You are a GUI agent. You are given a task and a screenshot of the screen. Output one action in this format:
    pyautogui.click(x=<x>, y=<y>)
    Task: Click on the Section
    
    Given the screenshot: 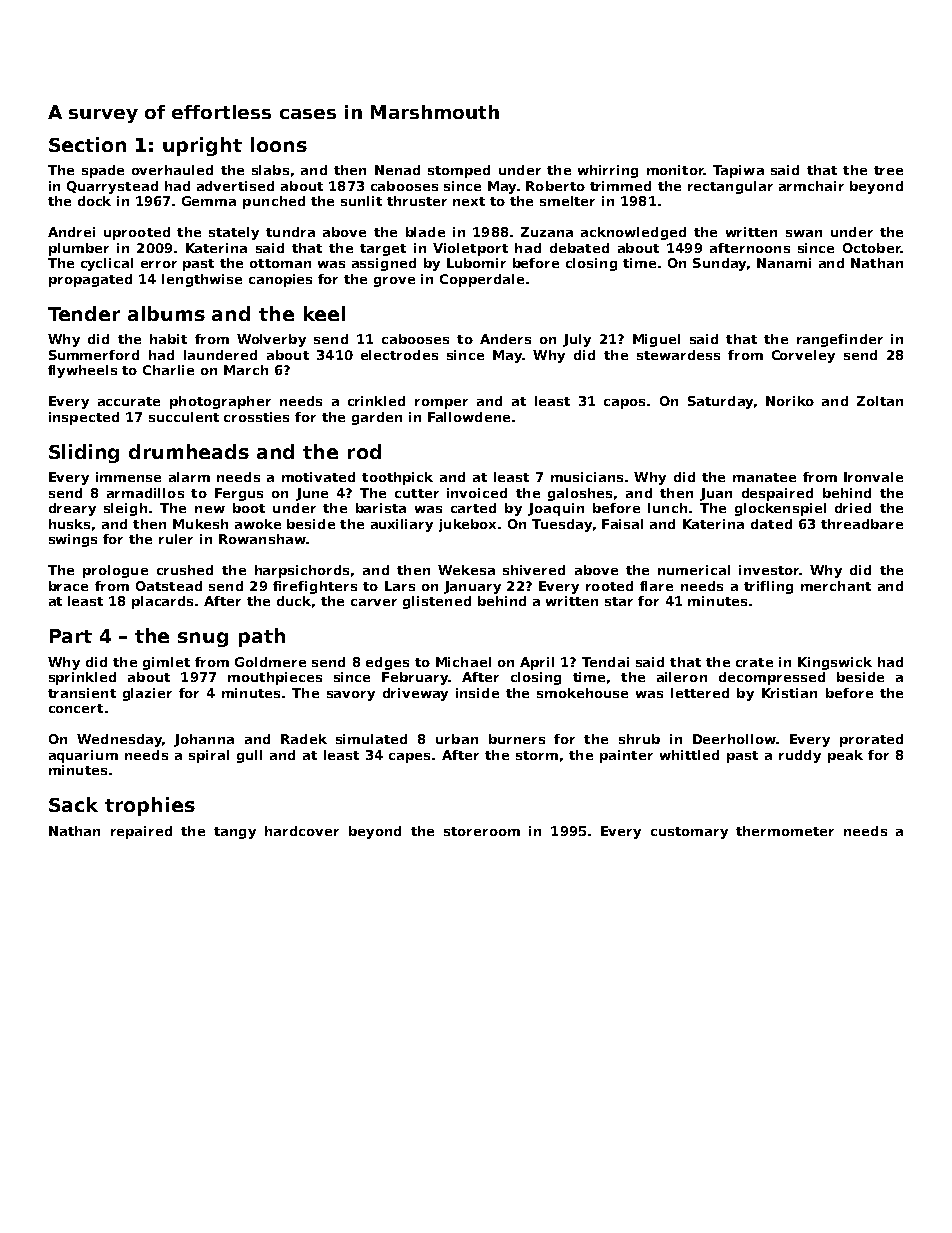 What is the action you would take?
    pyautogui.click(x=87, y=144)
